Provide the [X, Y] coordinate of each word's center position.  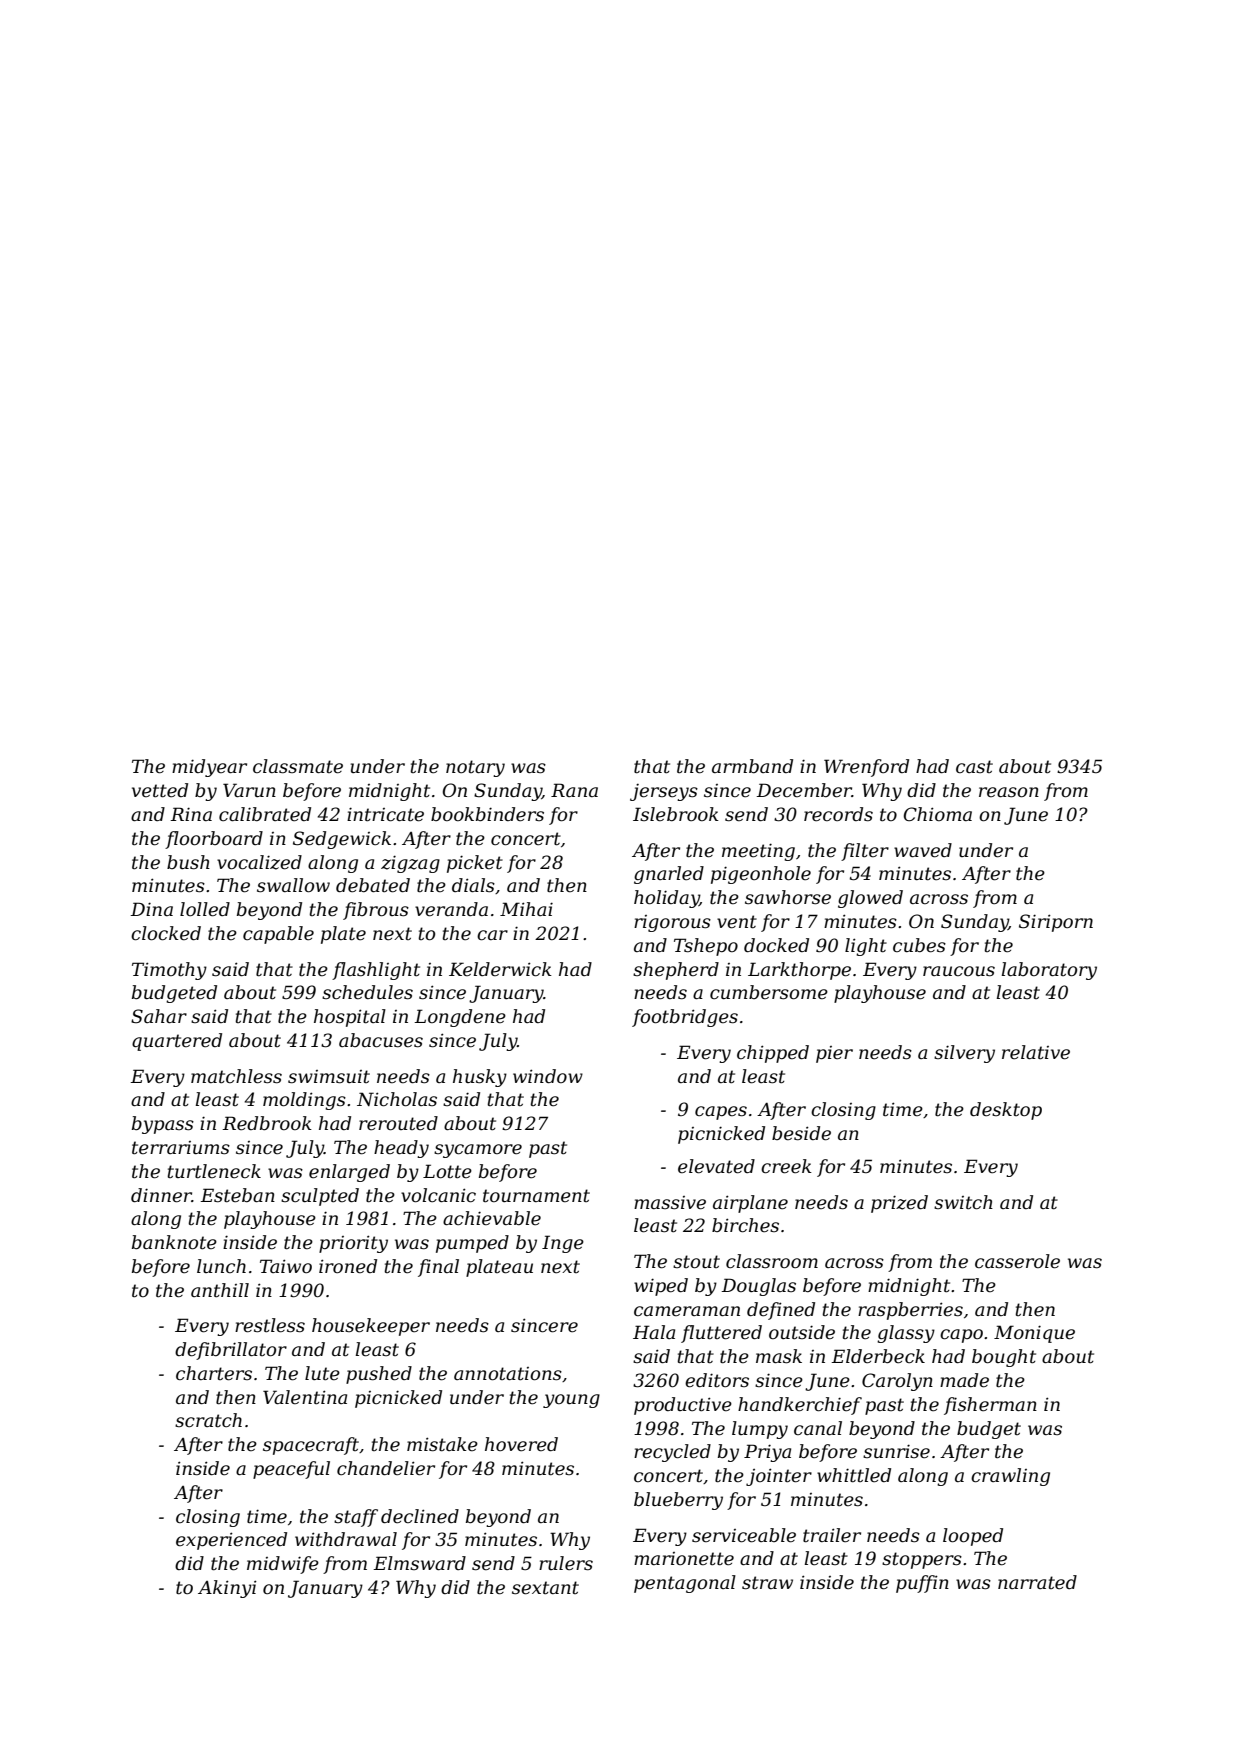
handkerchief [800, 1406]
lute [322, 1373]
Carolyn [897, 1382]
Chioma [938, 814]
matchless [236, 1076]
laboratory [1049, 971]
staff [356, 1518]
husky [480, 1078]
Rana [574, 790]
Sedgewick [342, 840]
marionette [684, 1559]
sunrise [896, 1451]
